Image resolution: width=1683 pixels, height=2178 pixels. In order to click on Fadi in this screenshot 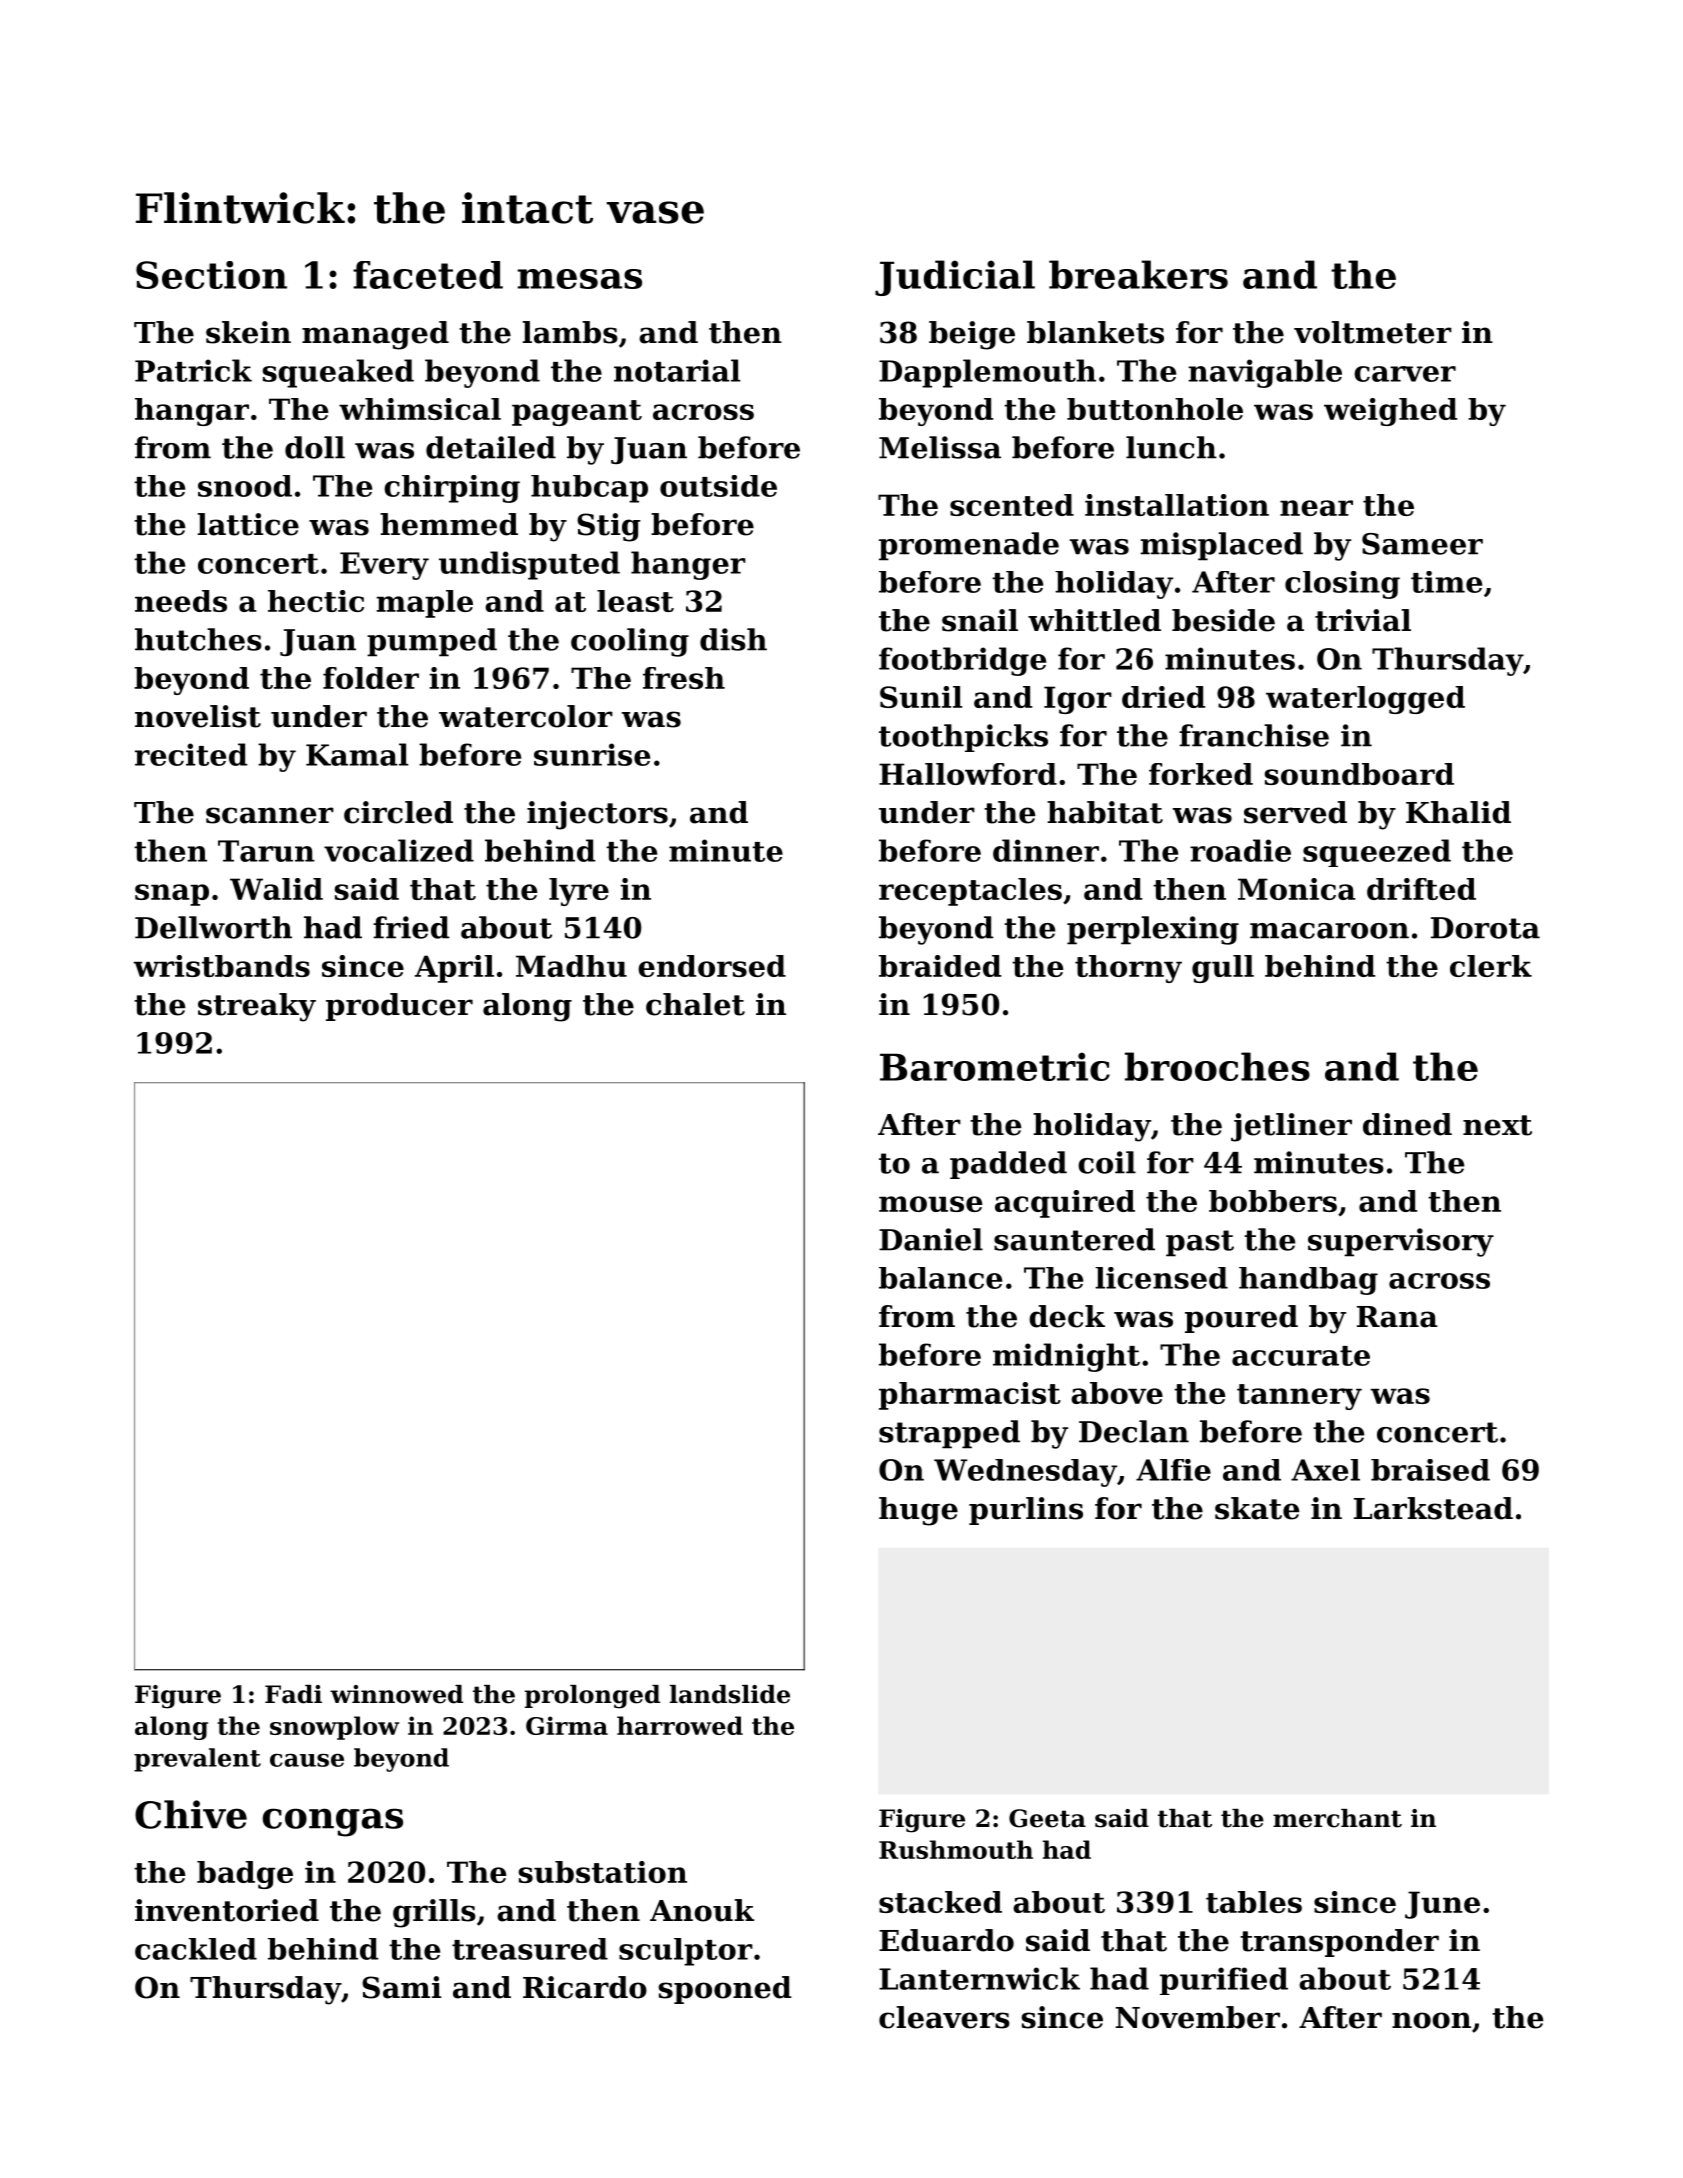, I will do `click(293, 1694)`.
